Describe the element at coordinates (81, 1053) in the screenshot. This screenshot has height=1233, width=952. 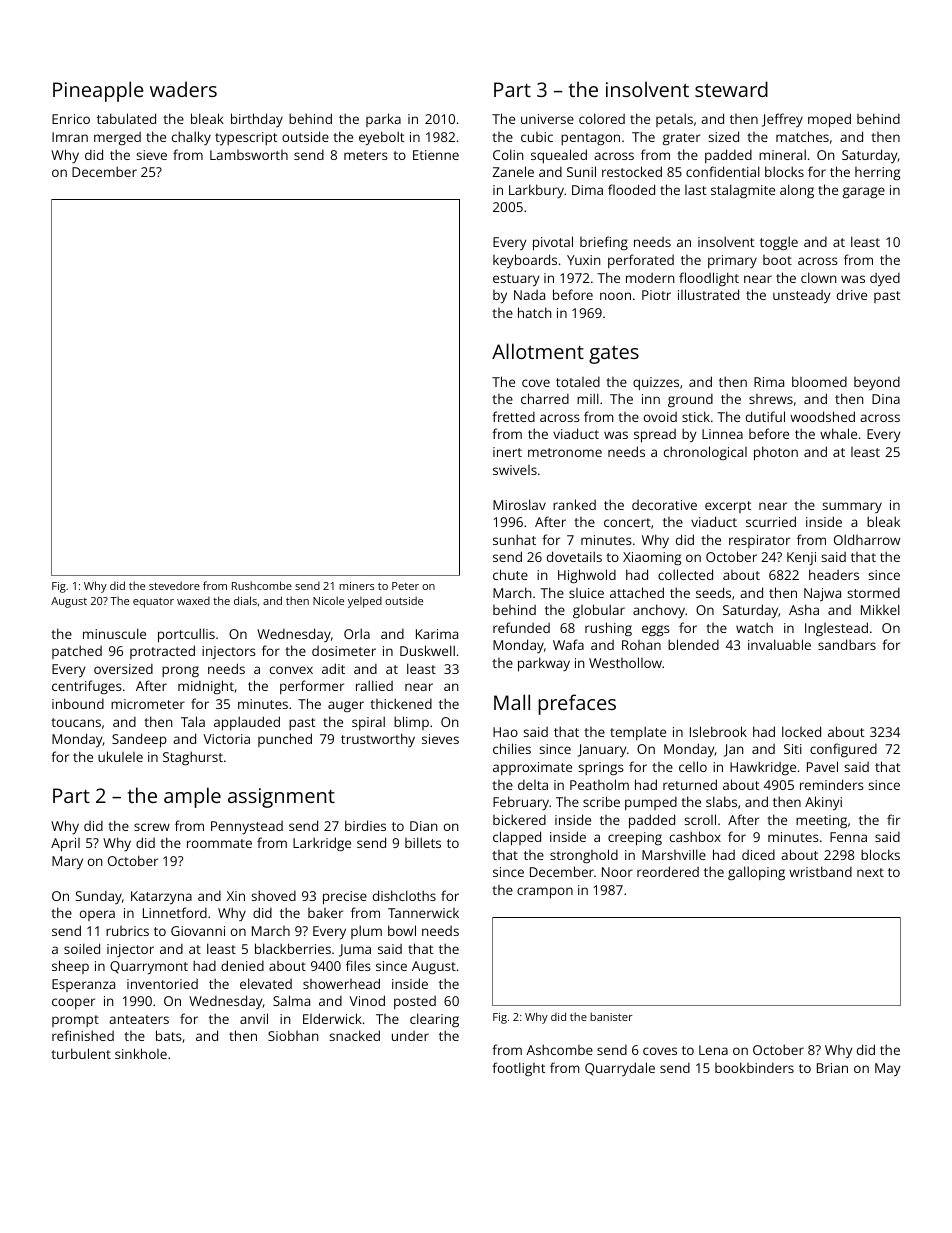
I see `turbulent` at that location.
